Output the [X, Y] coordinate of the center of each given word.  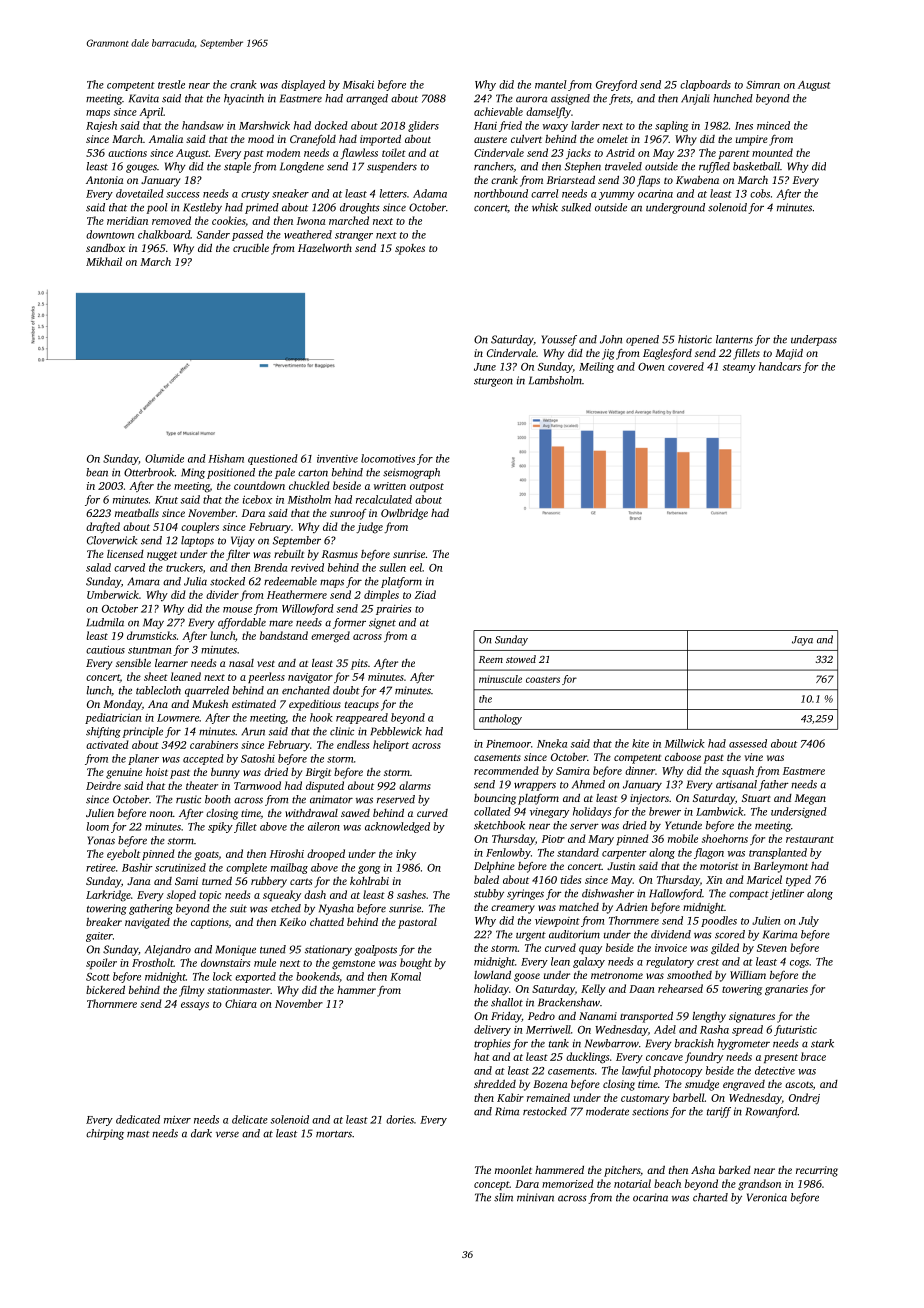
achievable [498, 111]
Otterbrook [149, 472]
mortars [334, 1134]
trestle [171, 84]
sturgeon [493, 382]
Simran [763, 85]
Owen [651, 367]
